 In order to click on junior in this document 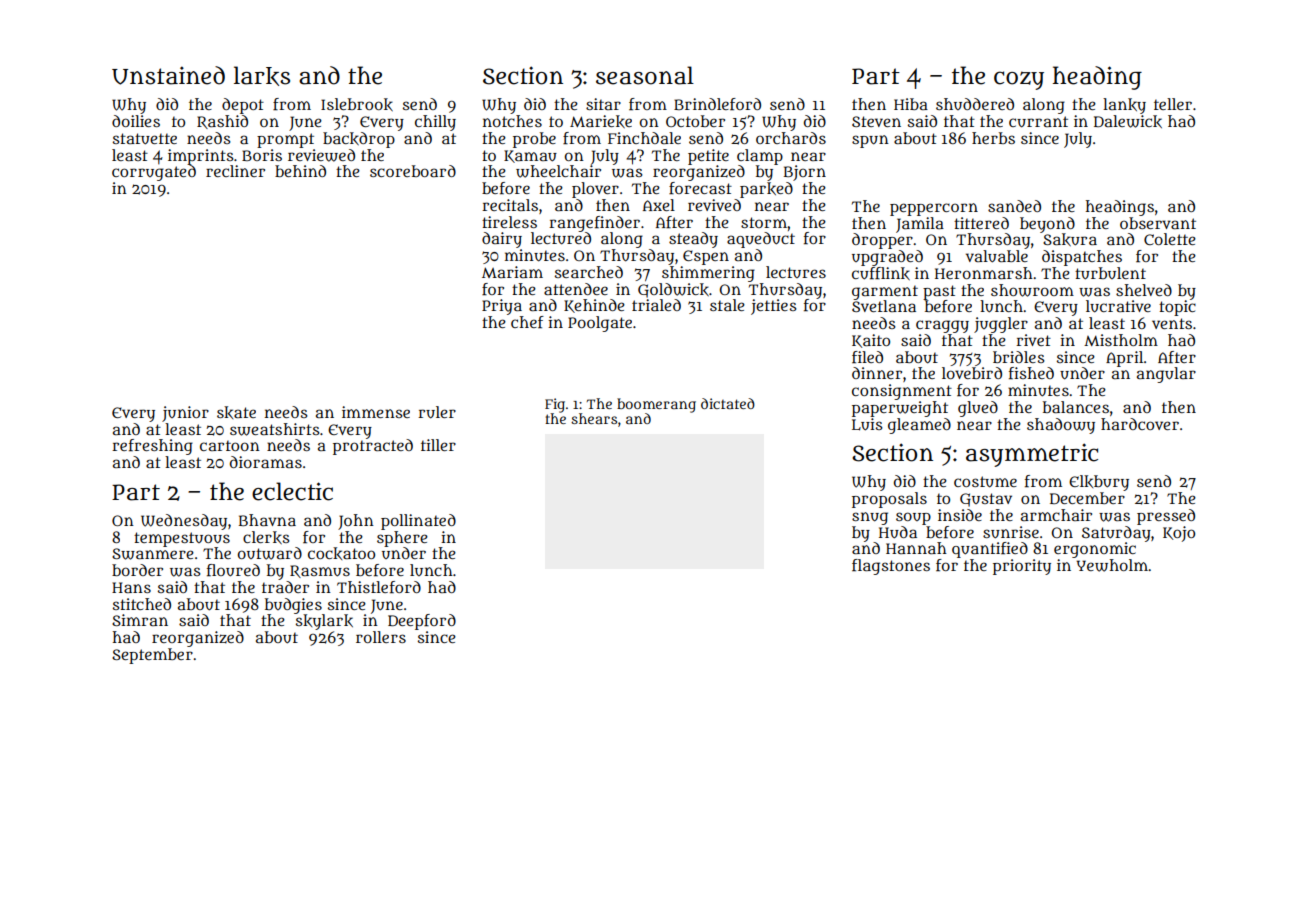, I will do `click(185, 414)`.
